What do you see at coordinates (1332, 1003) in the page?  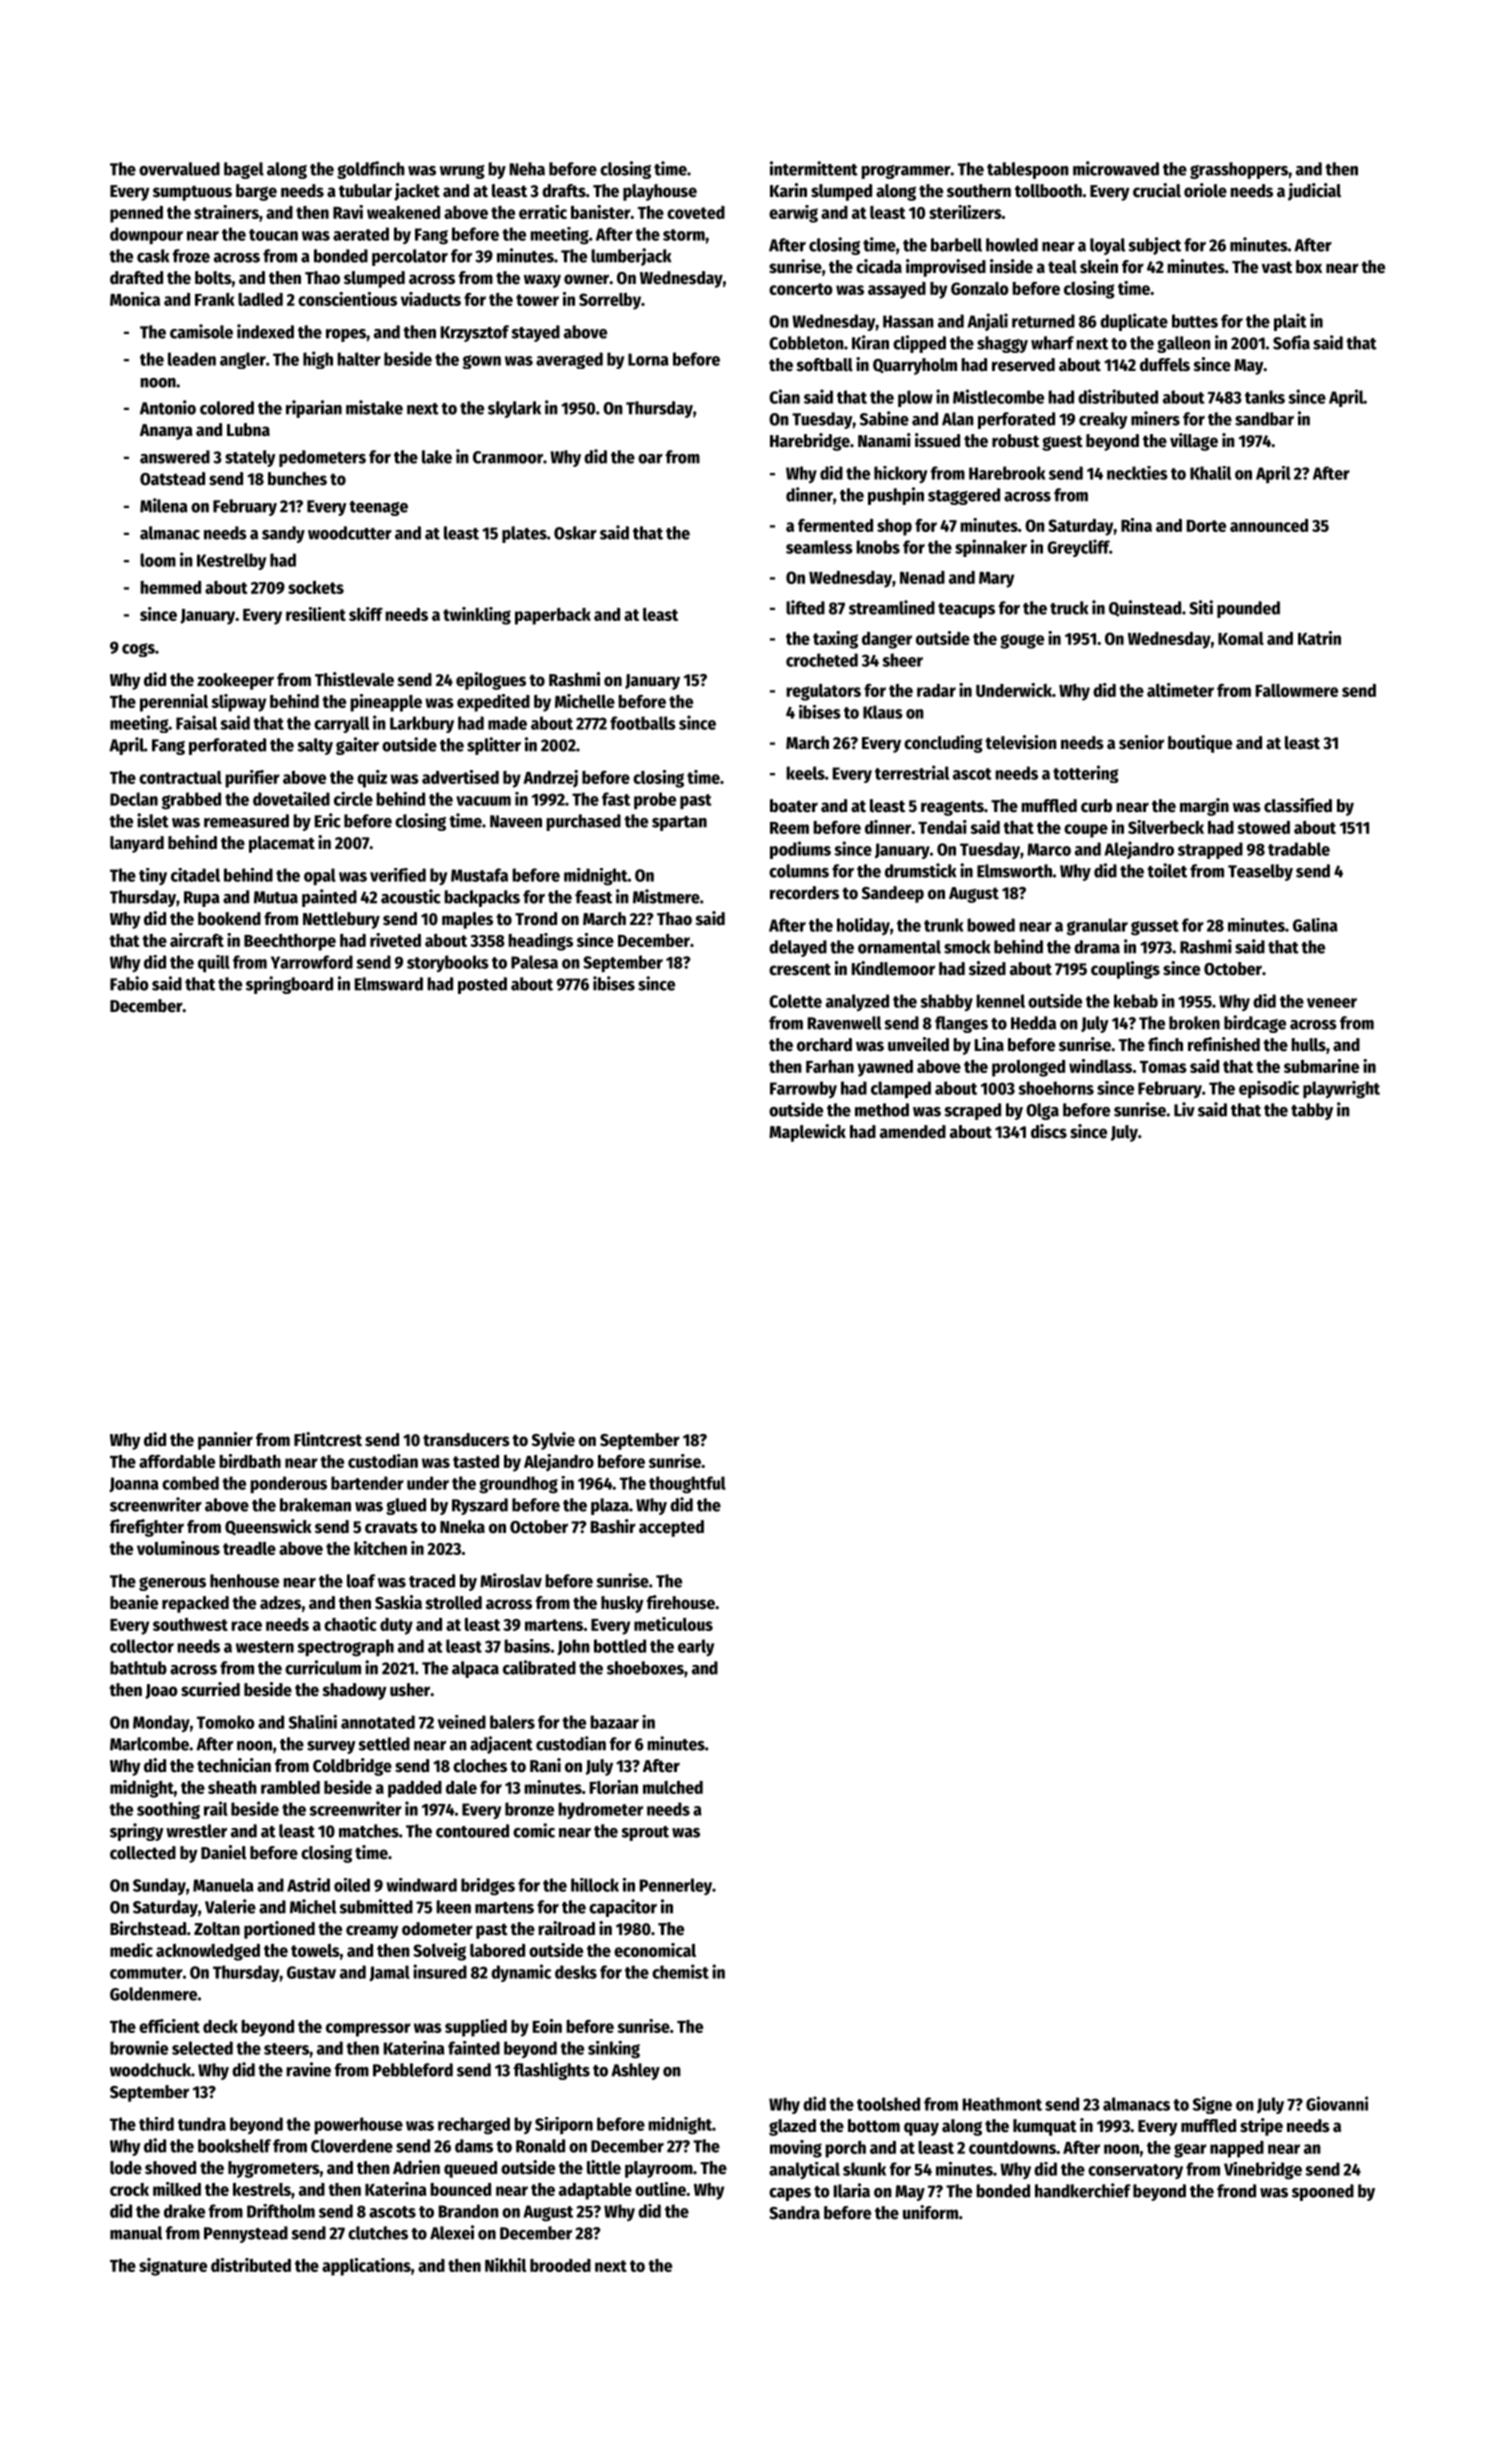 I see `veneer` at bounding box center [1332, 1003].
